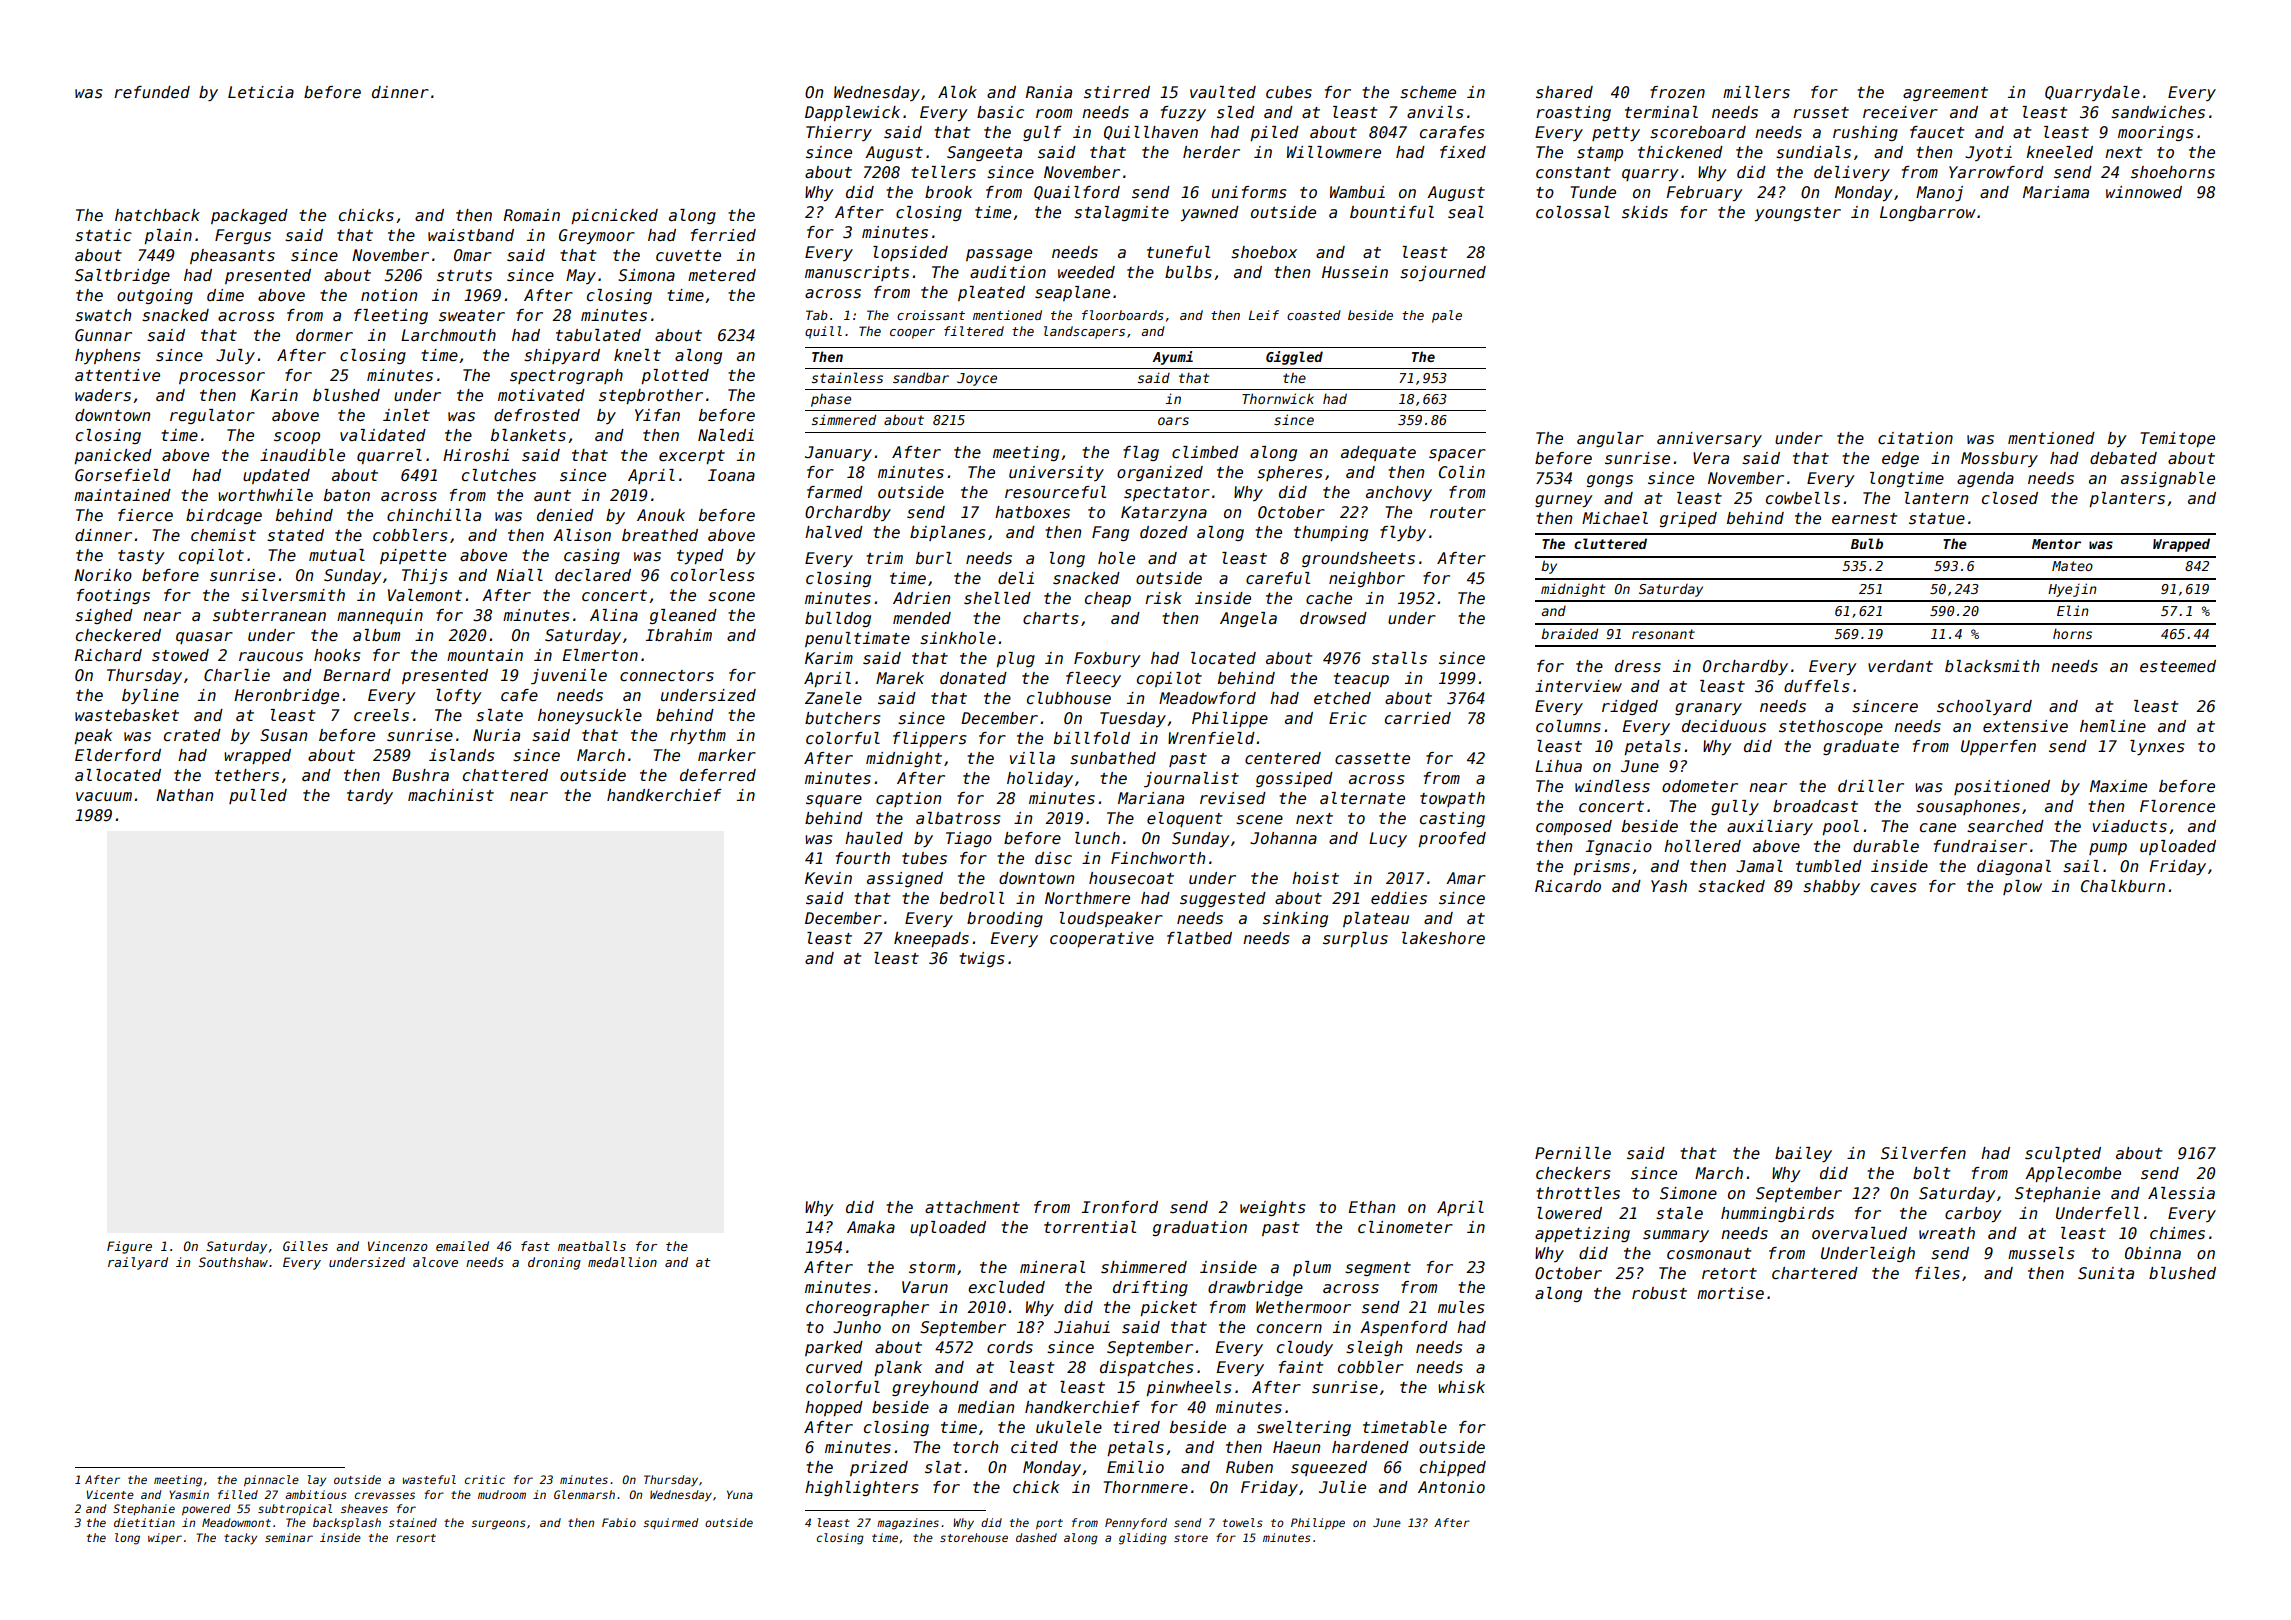 Image resolution: width=2291 pixels, height=1620 pixels. I want to click on Vicente, so click(110, 1494).
